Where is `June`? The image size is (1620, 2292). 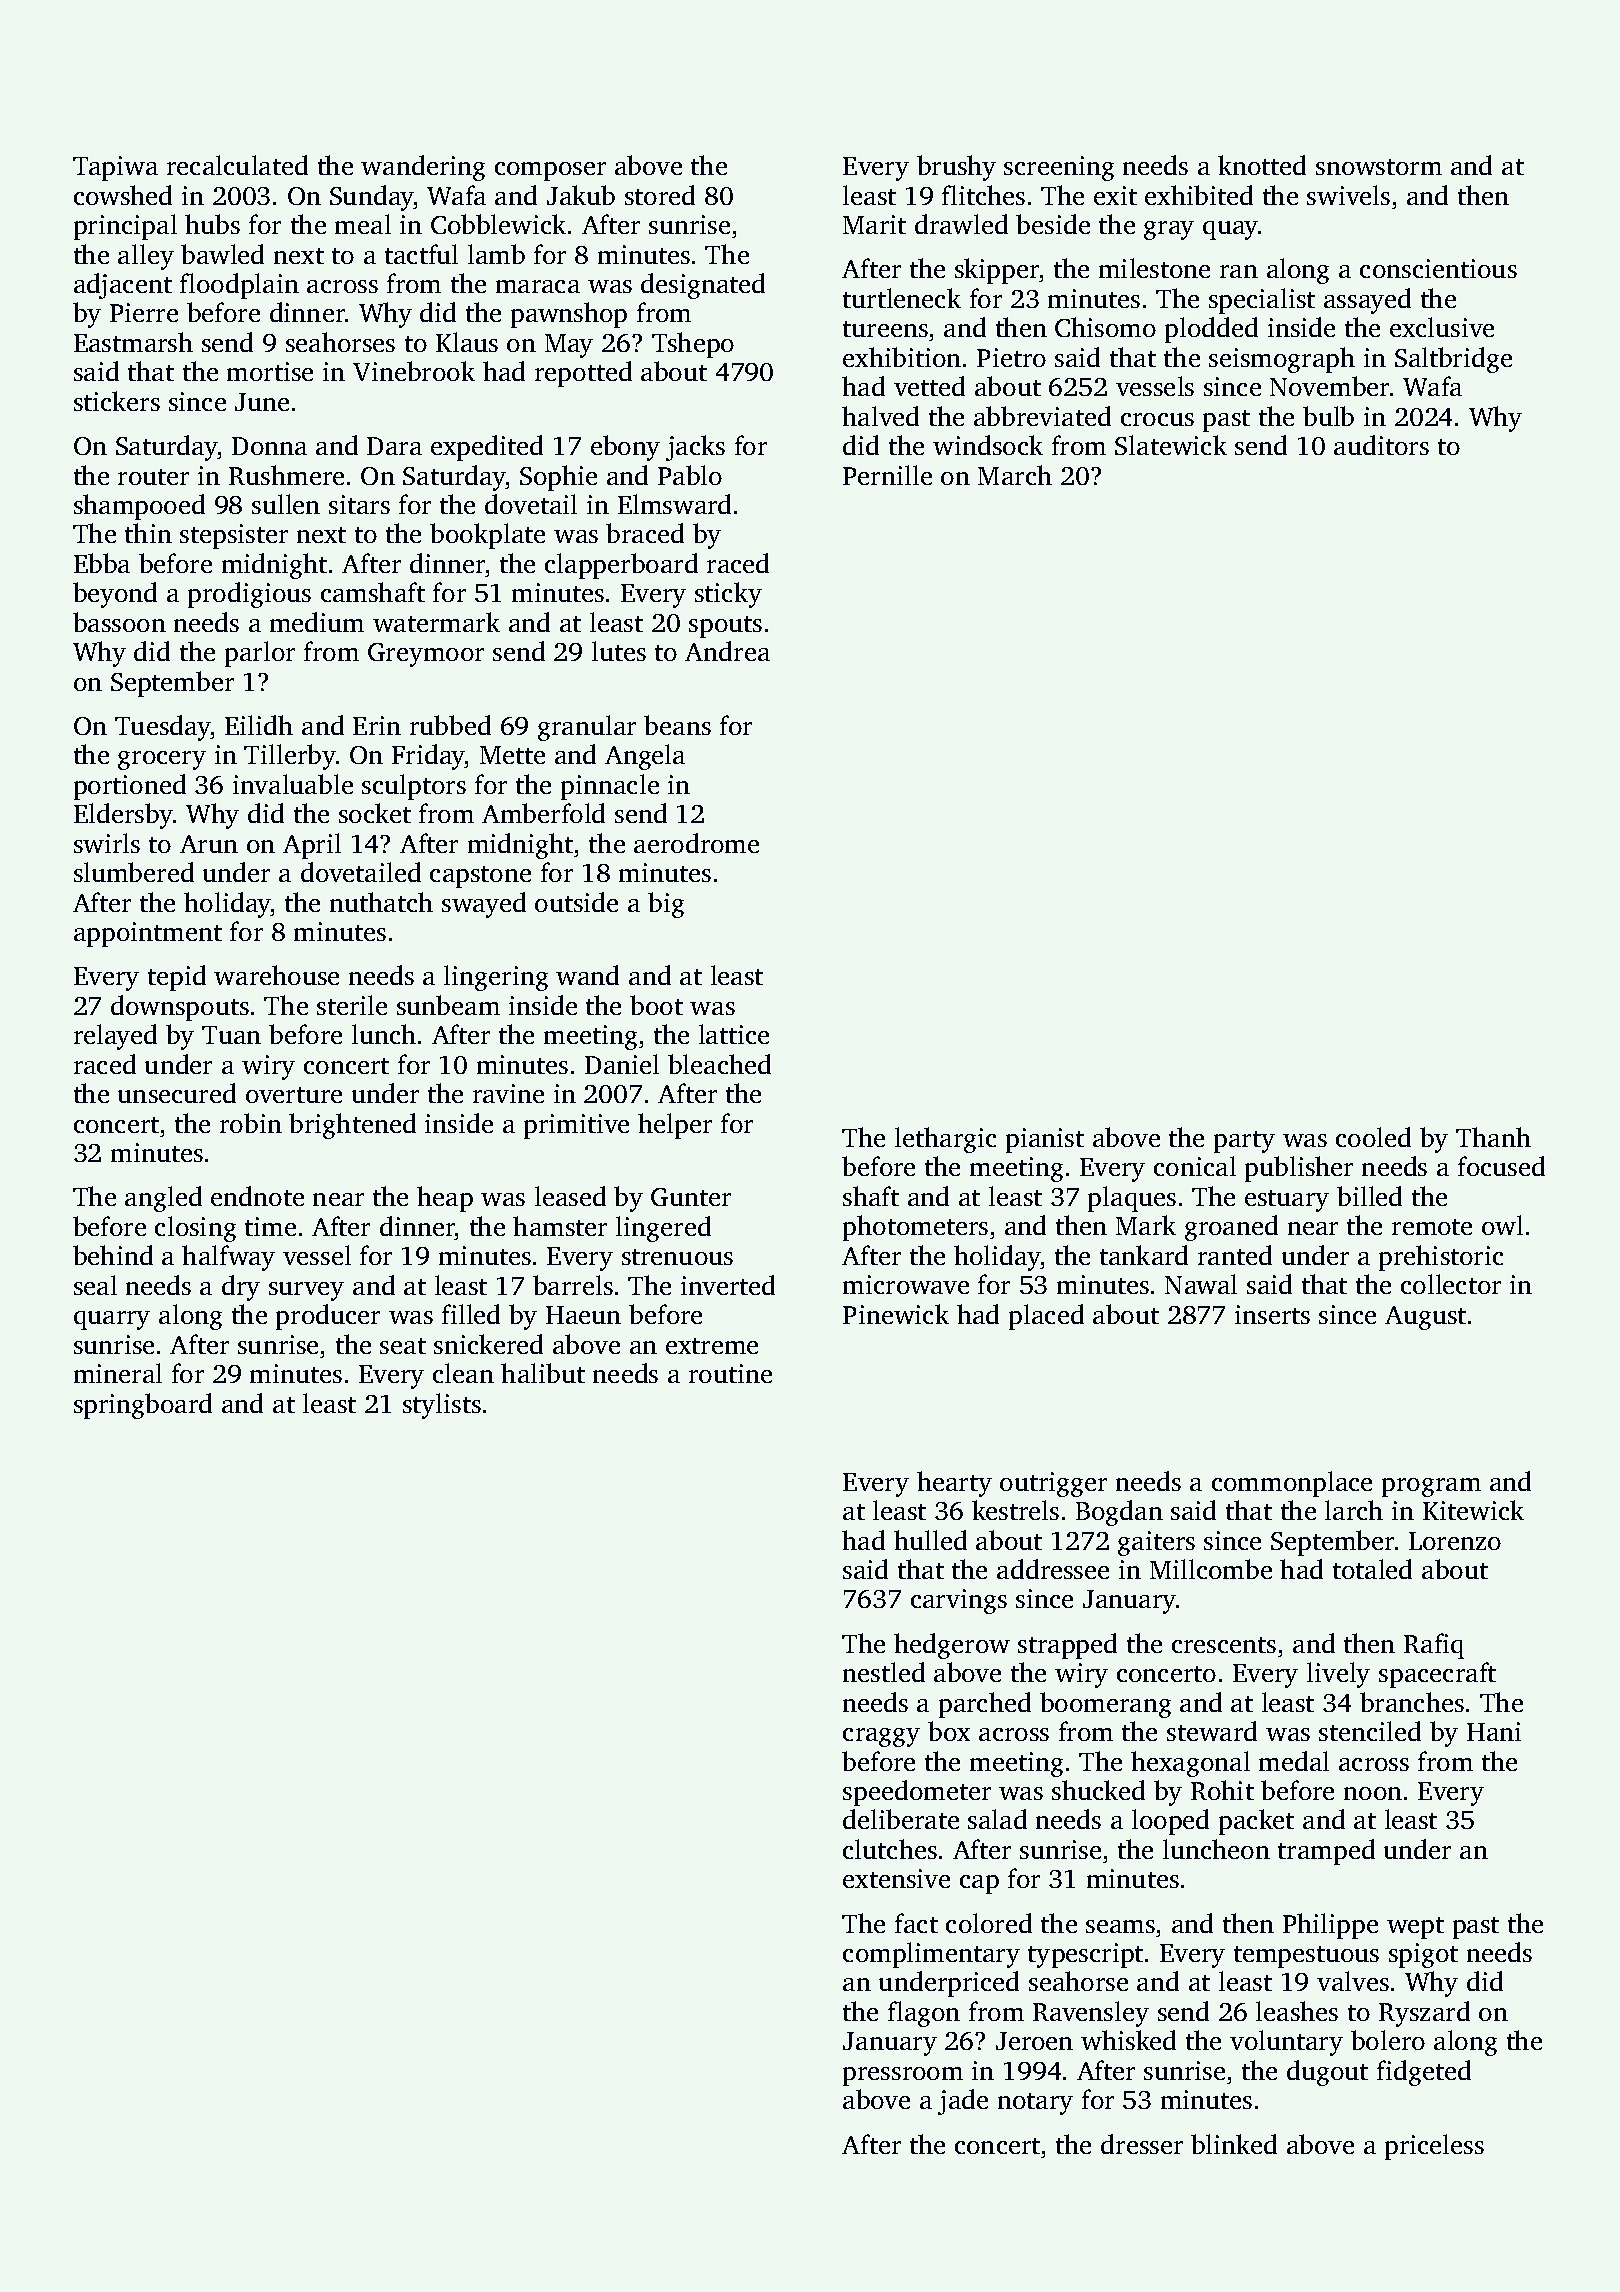
June is located at coordinates (262, 402).
